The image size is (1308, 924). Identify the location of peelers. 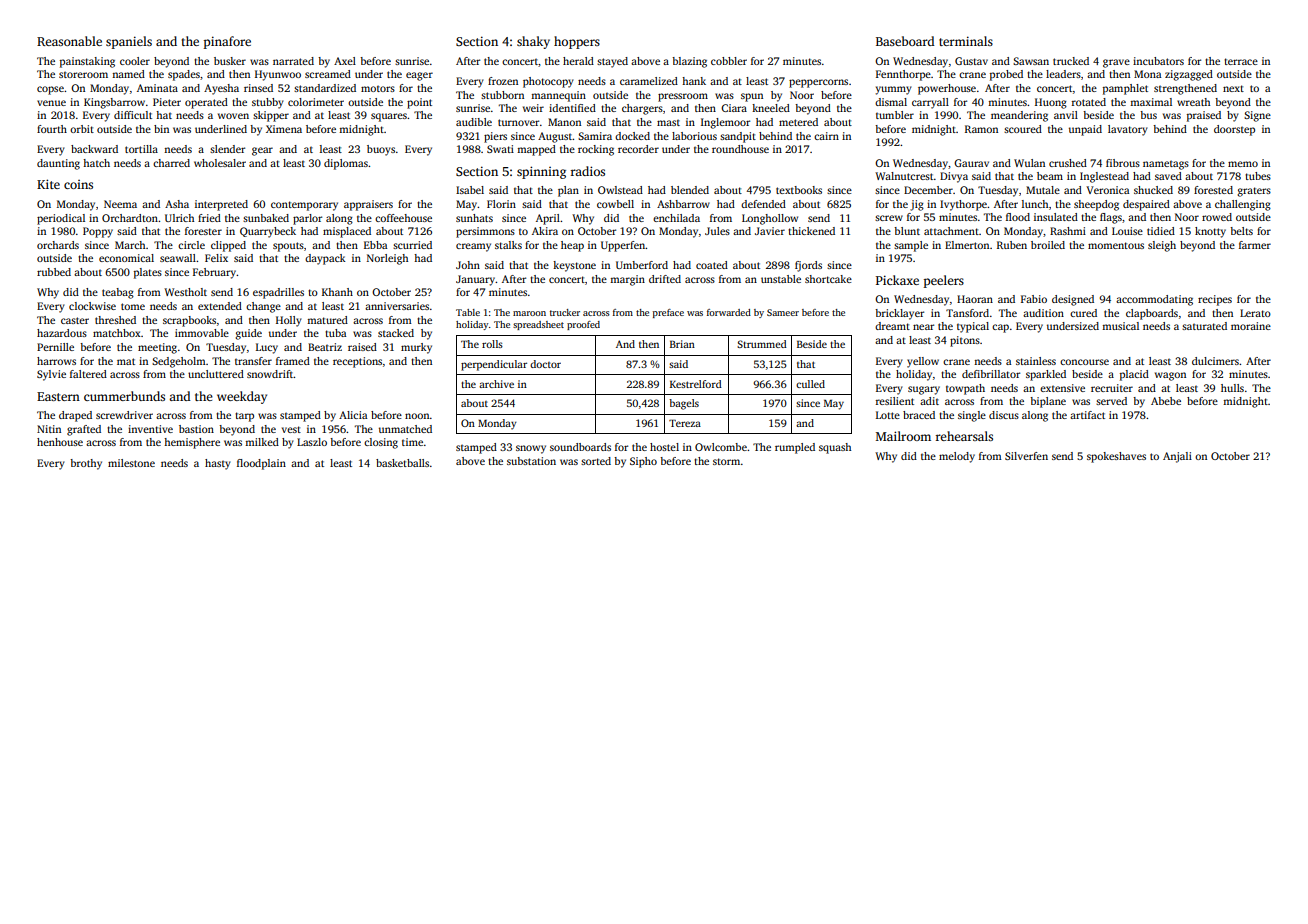
(944, 281).
